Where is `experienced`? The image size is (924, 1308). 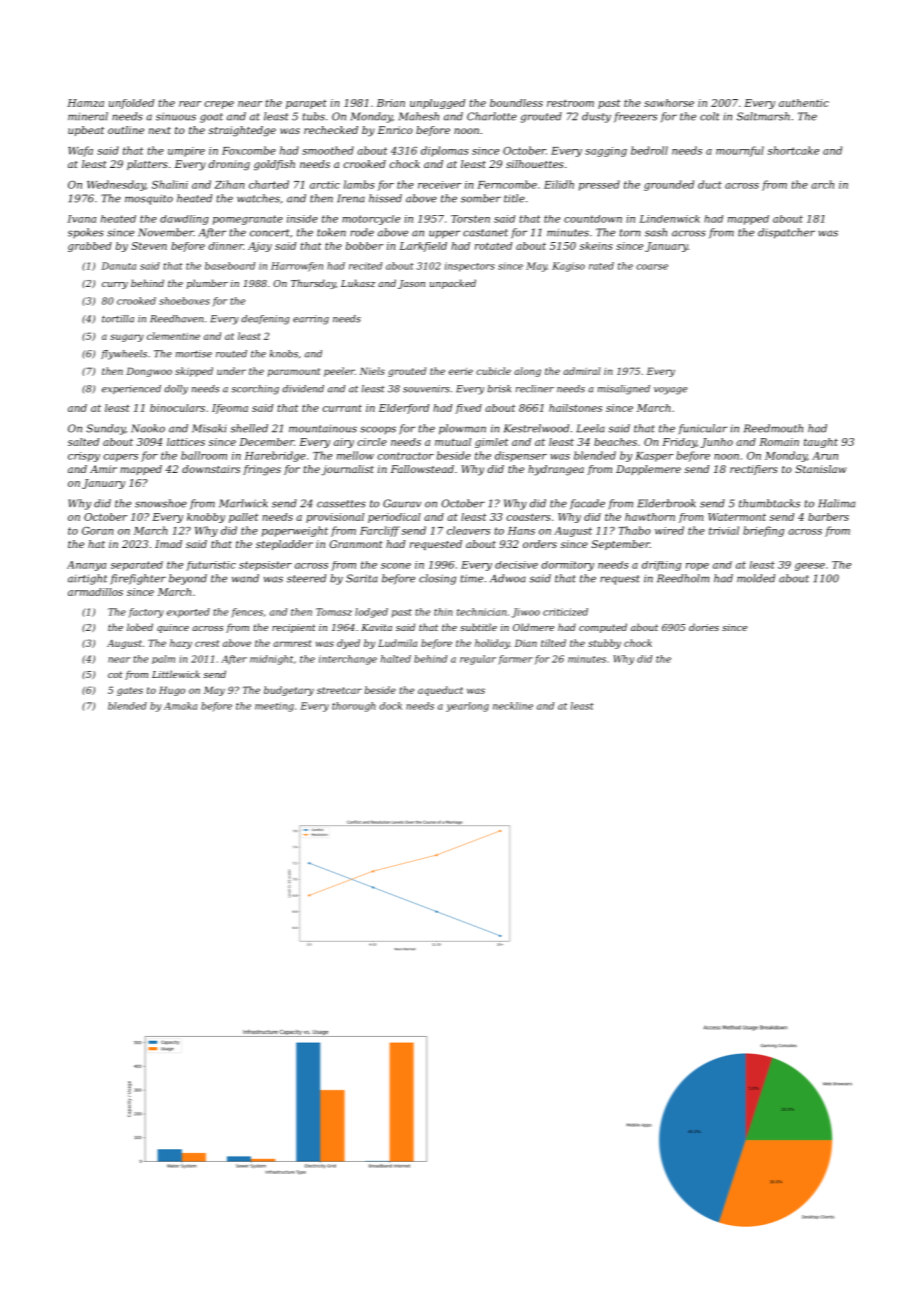
experienced is located at coordinates (131, 389).
